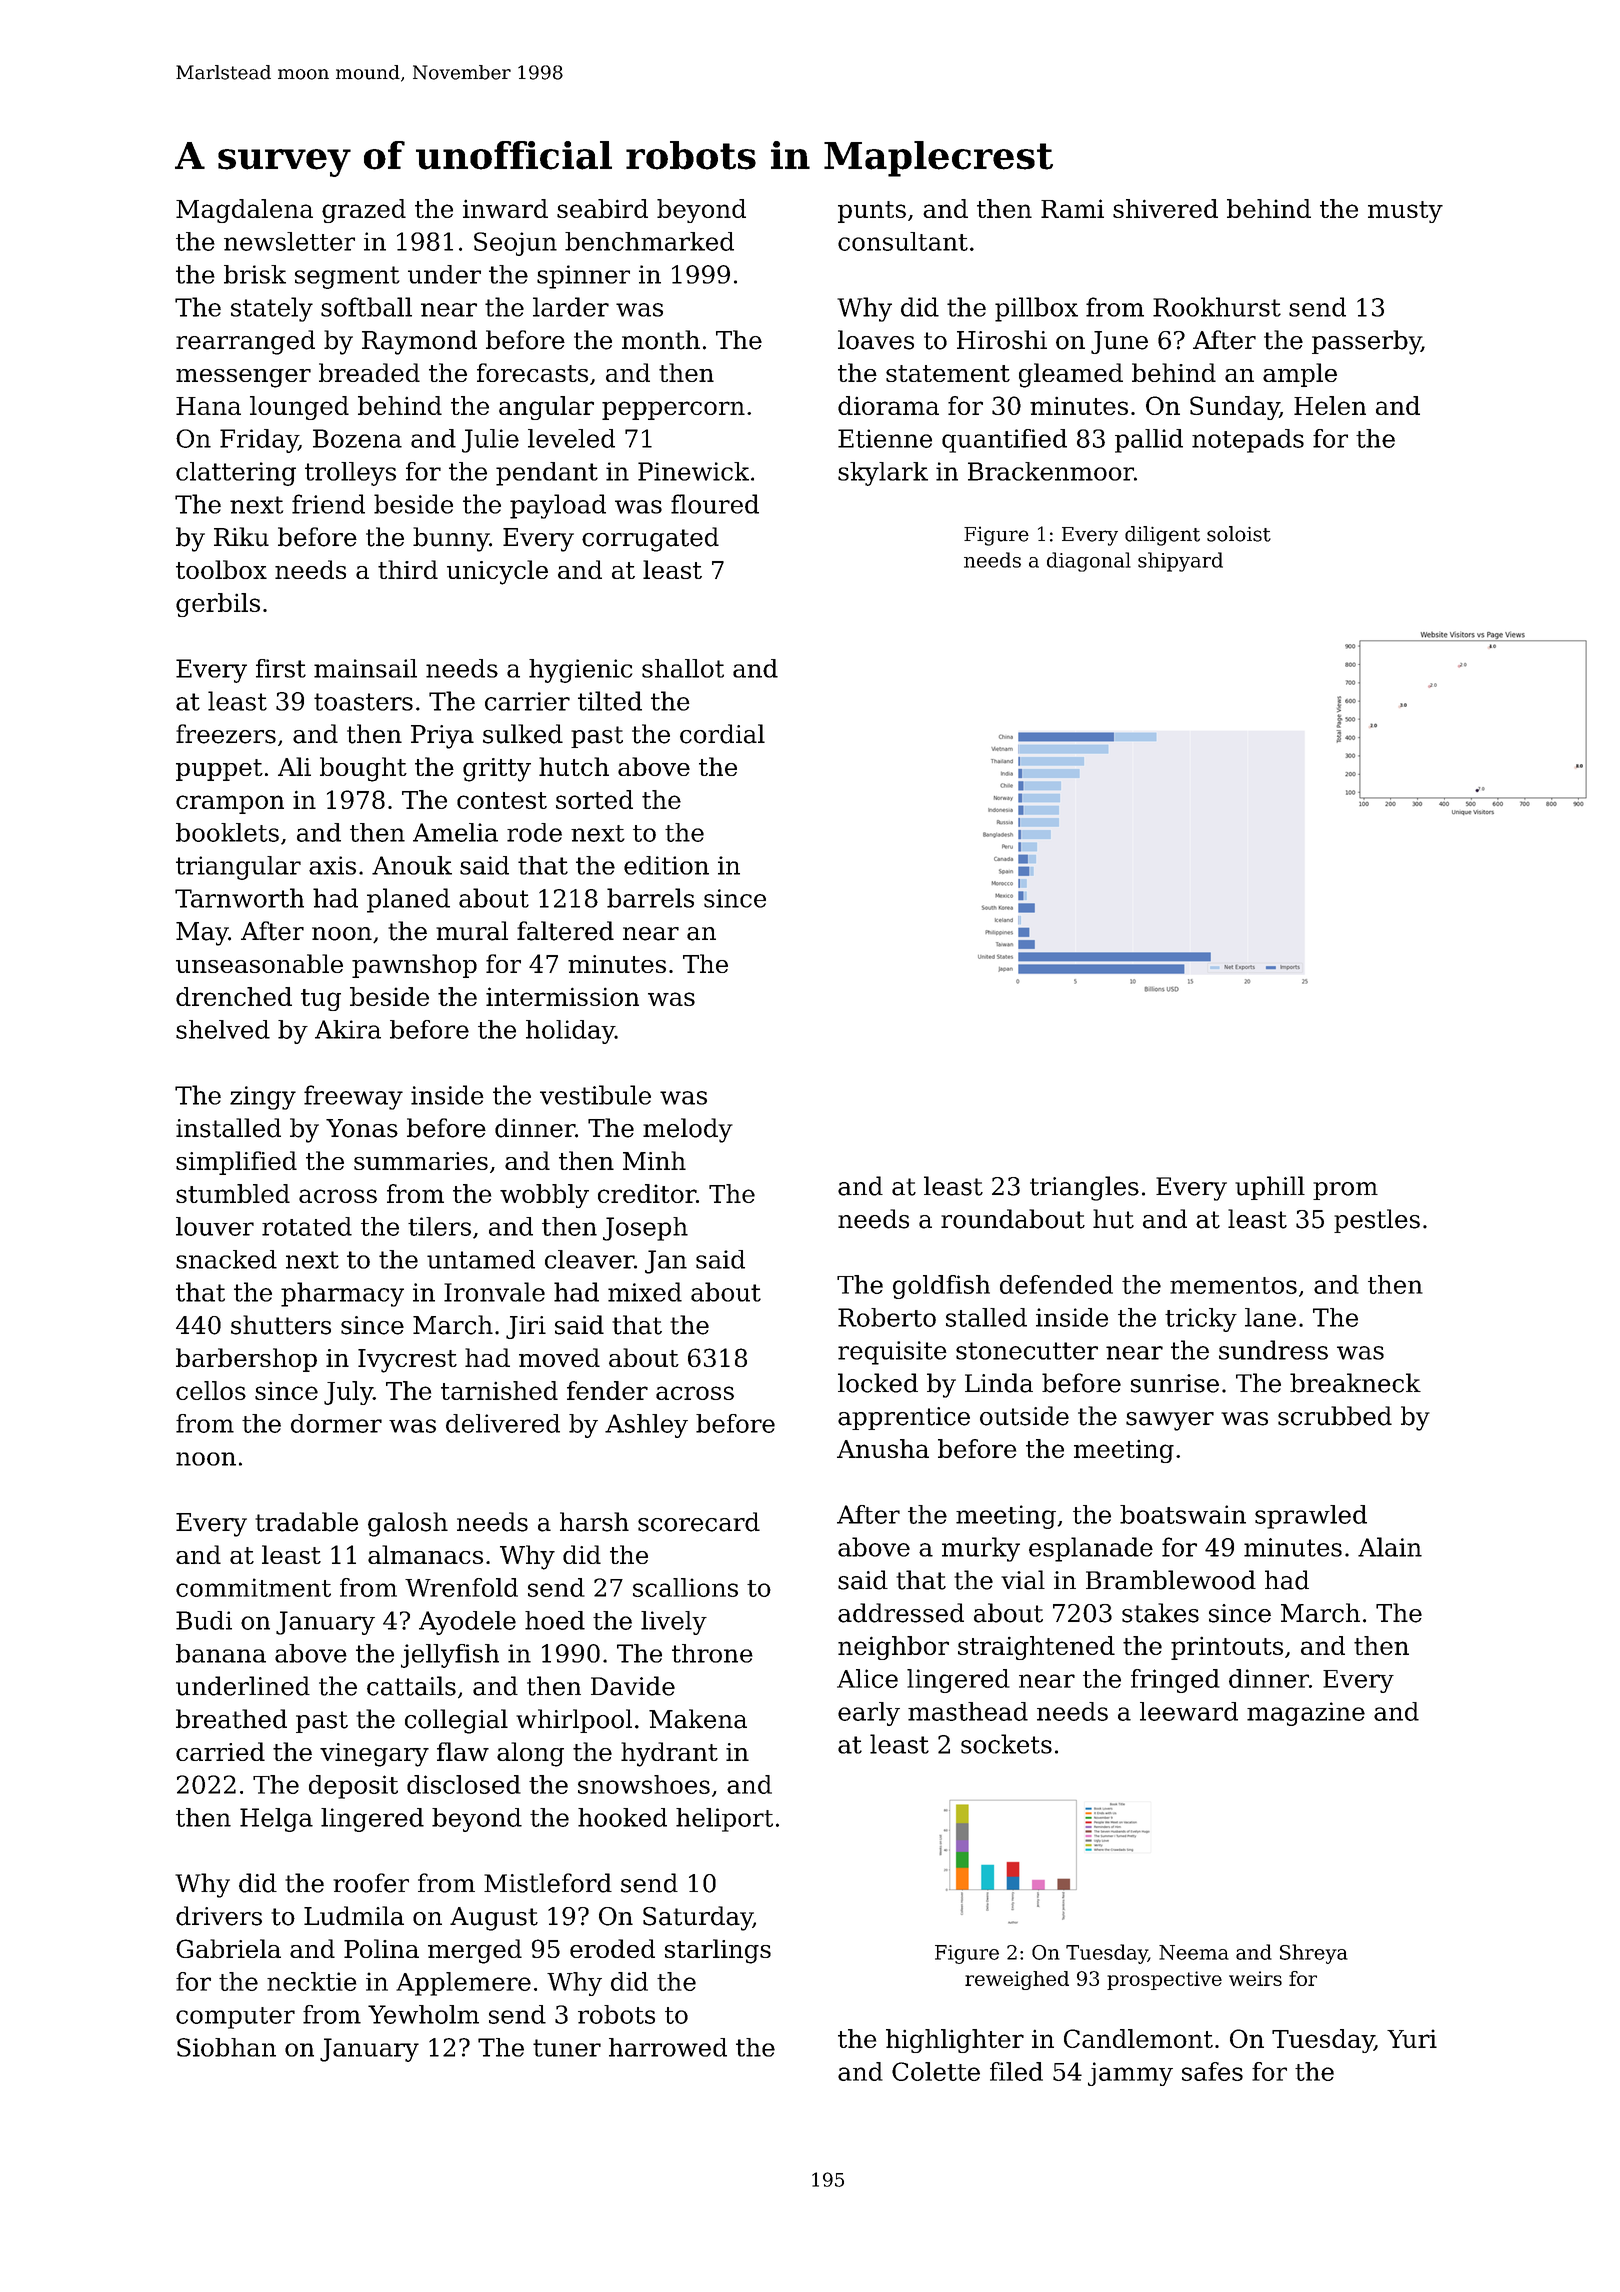 The image size is (1620, 2292). I want to click on Siobhan, so click(226, 2047).
